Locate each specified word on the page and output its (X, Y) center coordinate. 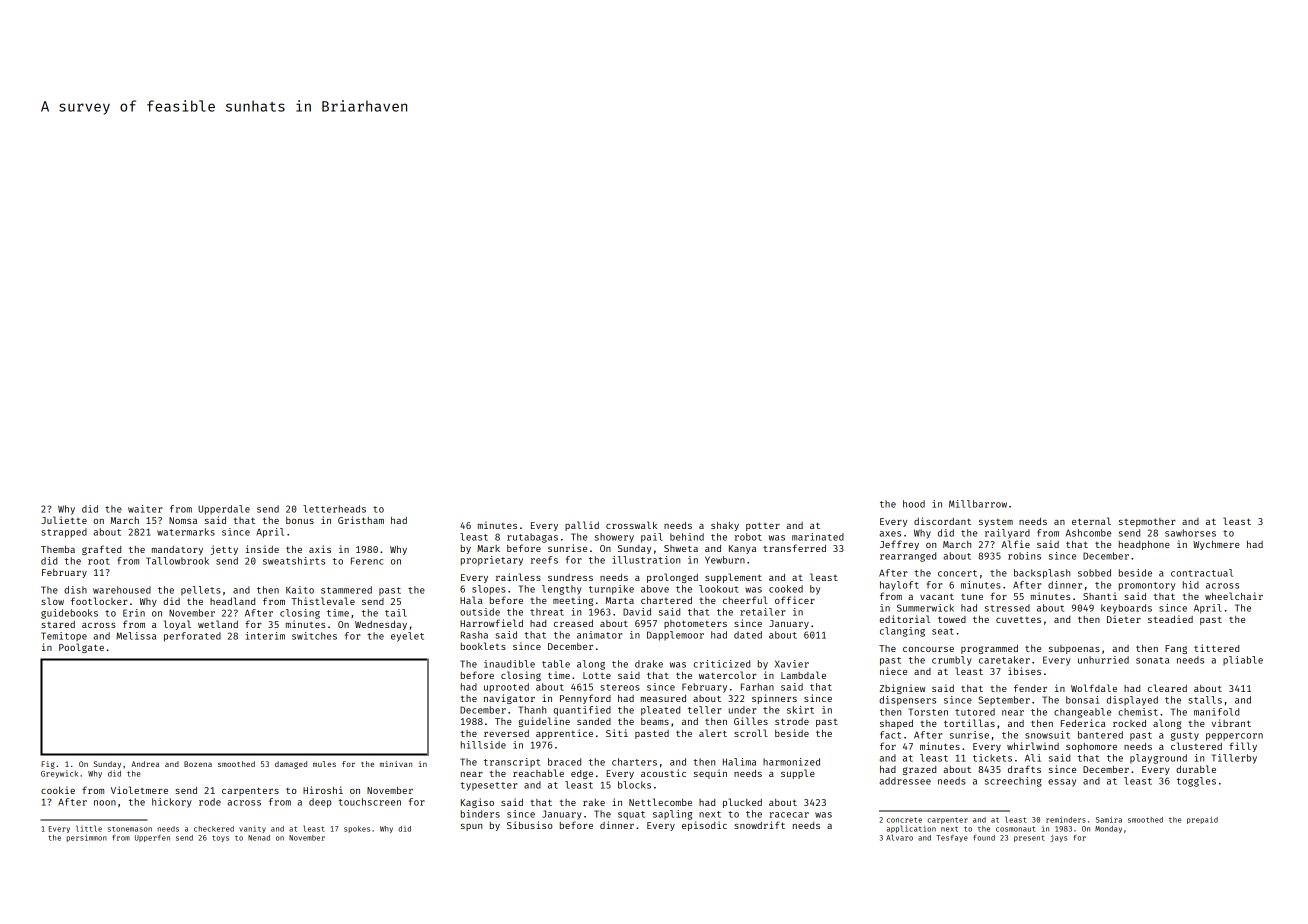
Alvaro (899, 838)
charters (634, 762)
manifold (1216, 712)
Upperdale (224, 510)
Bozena (198, 764)
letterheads (334, 509)
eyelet (407, 637)
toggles (1196, 782)
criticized (721, 664)
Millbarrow (978, 504)
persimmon (86, 838)
